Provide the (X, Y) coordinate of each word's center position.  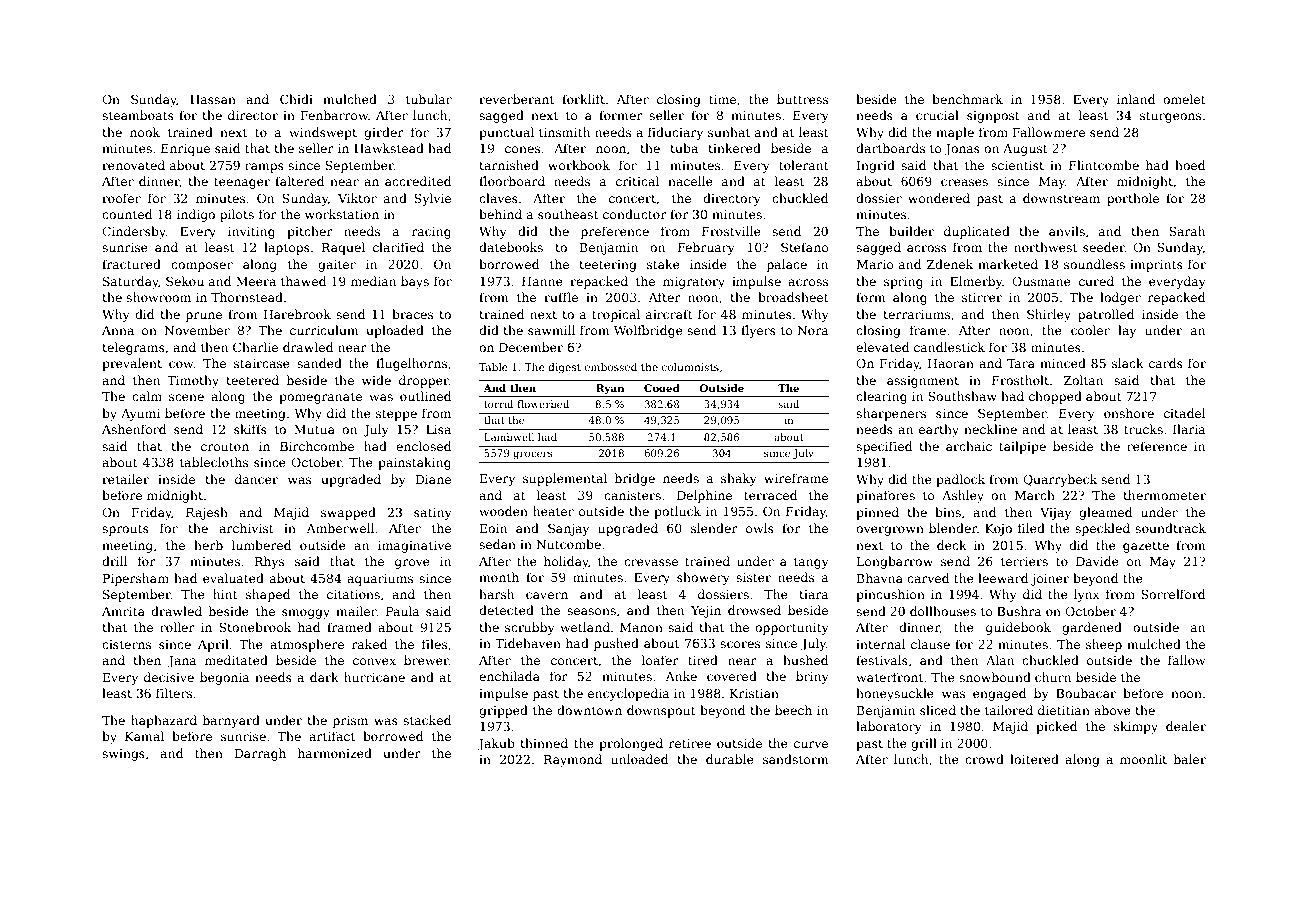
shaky (739, 479)
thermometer (1164, 495)
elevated (882, 347)
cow (181, 364)
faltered (299, 181)
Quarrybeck (1060, 480)
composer (202, 267)
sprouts (125, 530)
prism (350, 722)
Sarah (1187, 231)
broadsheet (793, 297)
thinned (544, 743)
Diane (433, 479)
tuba (684, 148)
